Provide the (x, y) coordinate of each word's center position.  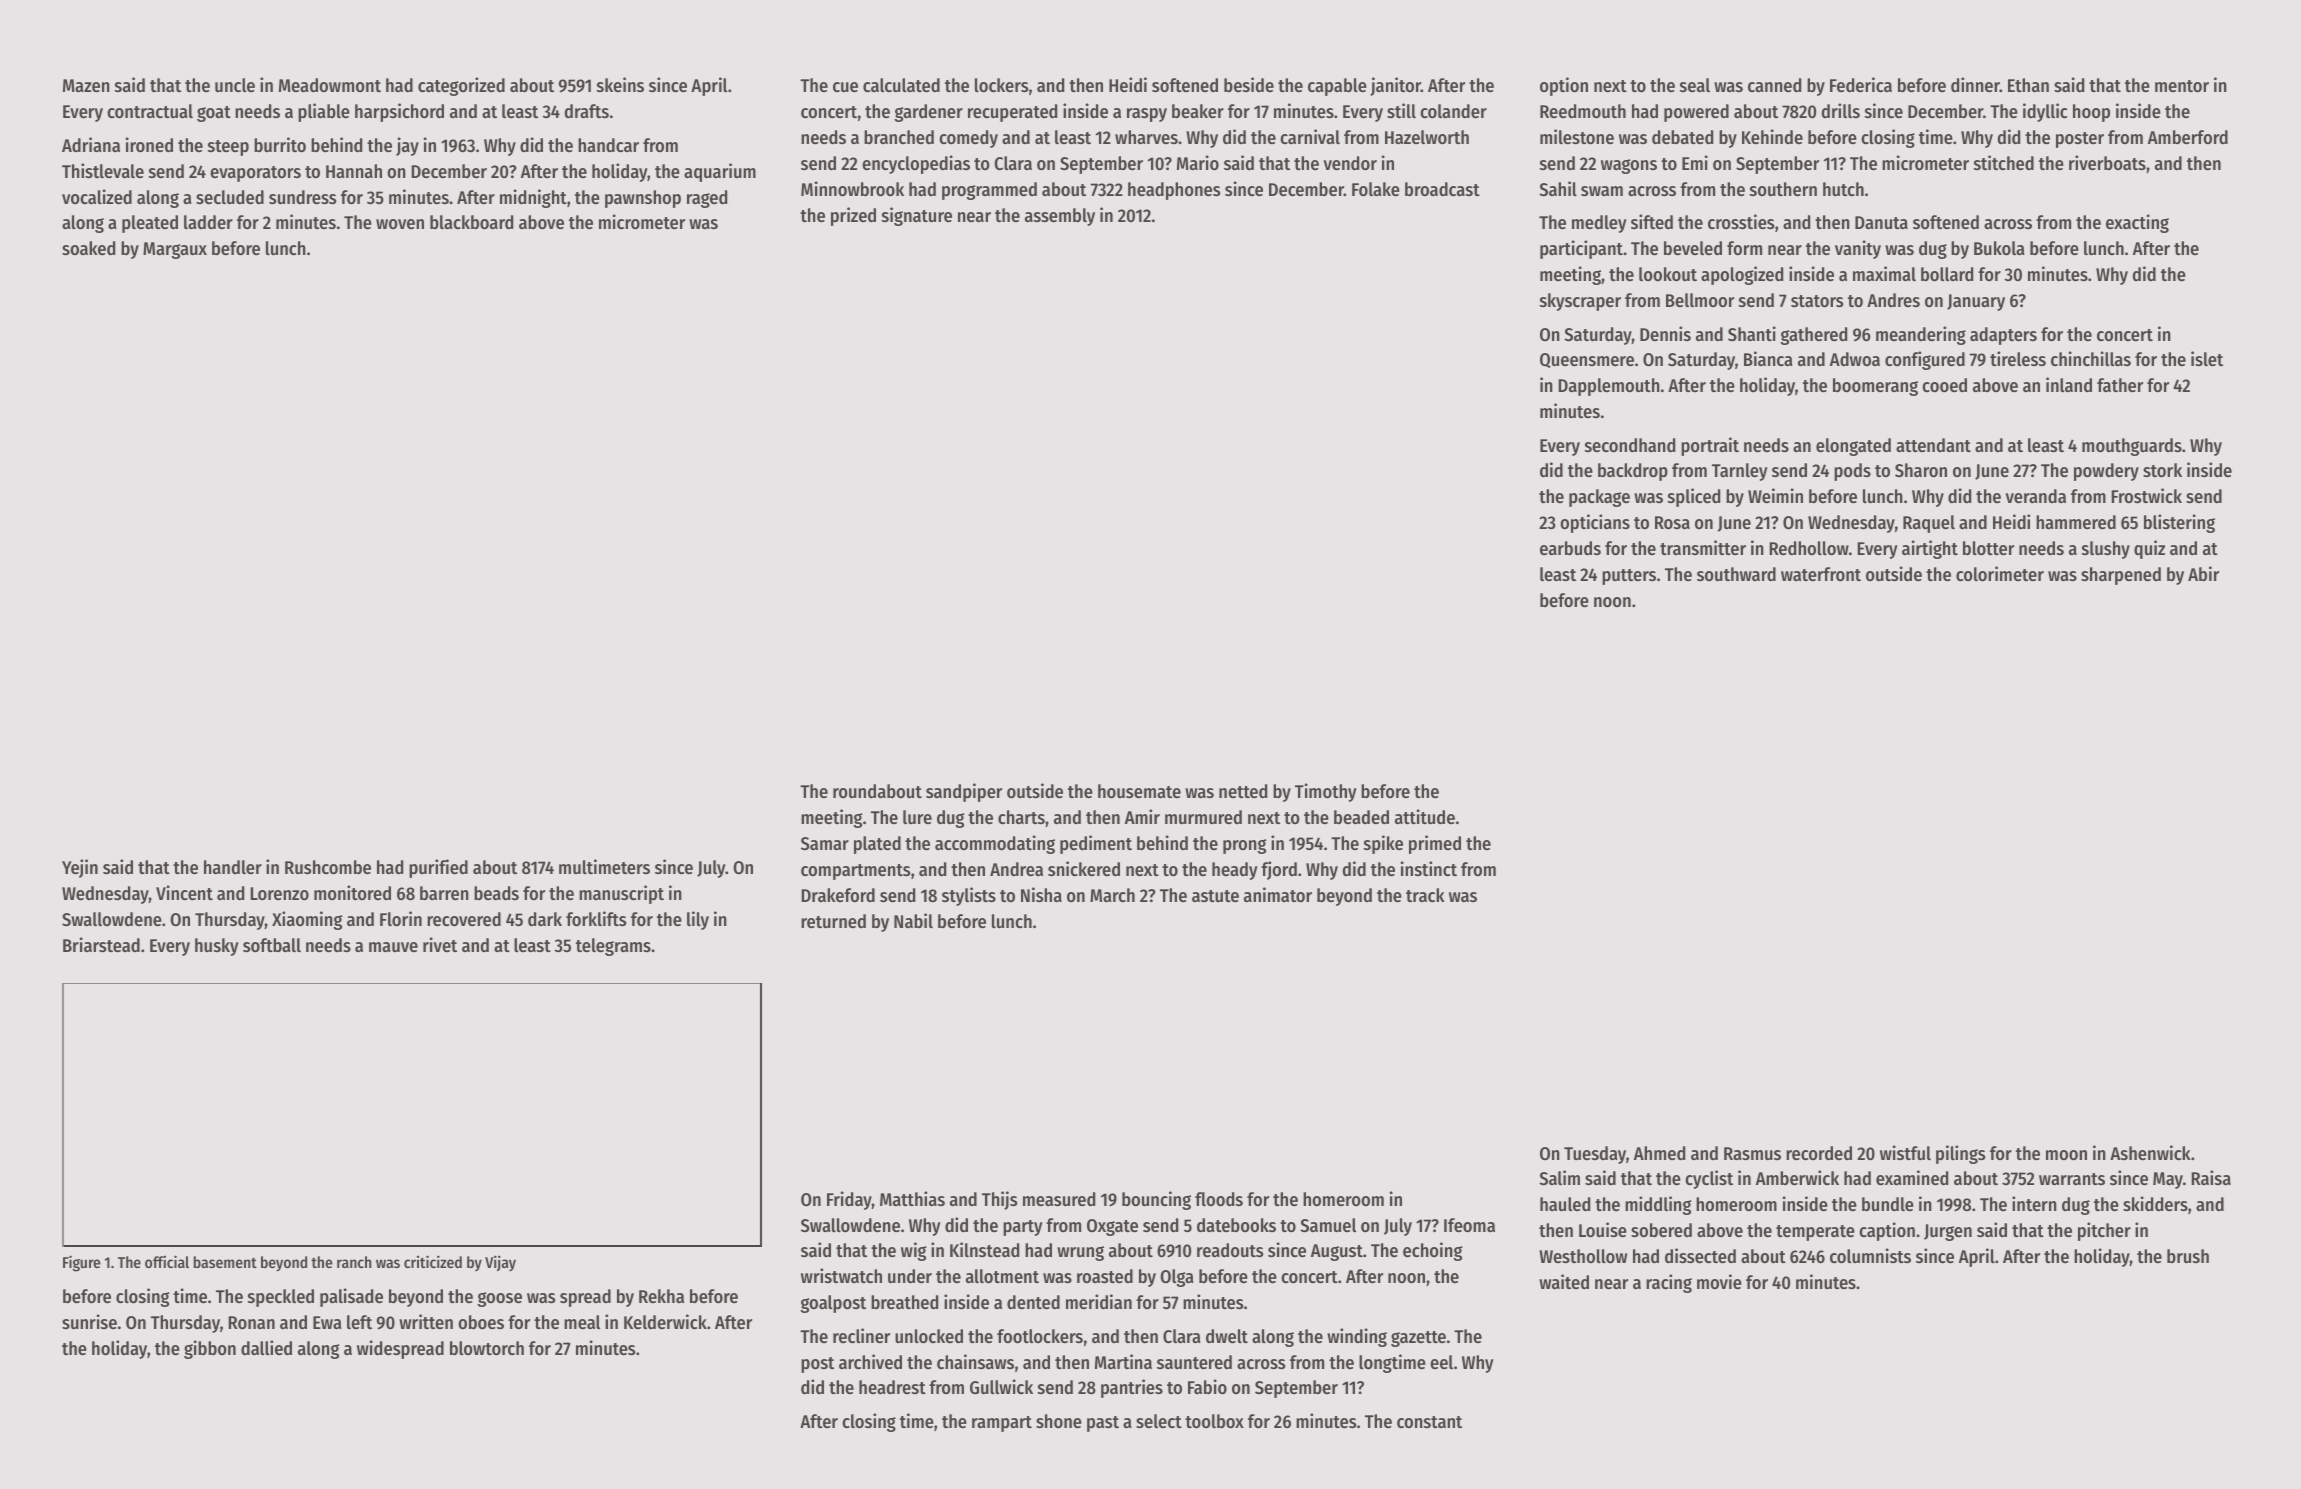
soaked (88, 248)
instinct (1429, 868)
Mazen (86, 85)
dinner (1975, 84)
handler (233, 867)
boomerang (1875, 387)
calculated (901, 85)
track (1425, 895)
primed (1435, 844)
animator (1278, 894)
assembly (1060, 217)
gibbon (210, 1349)
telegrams (613, 947)
